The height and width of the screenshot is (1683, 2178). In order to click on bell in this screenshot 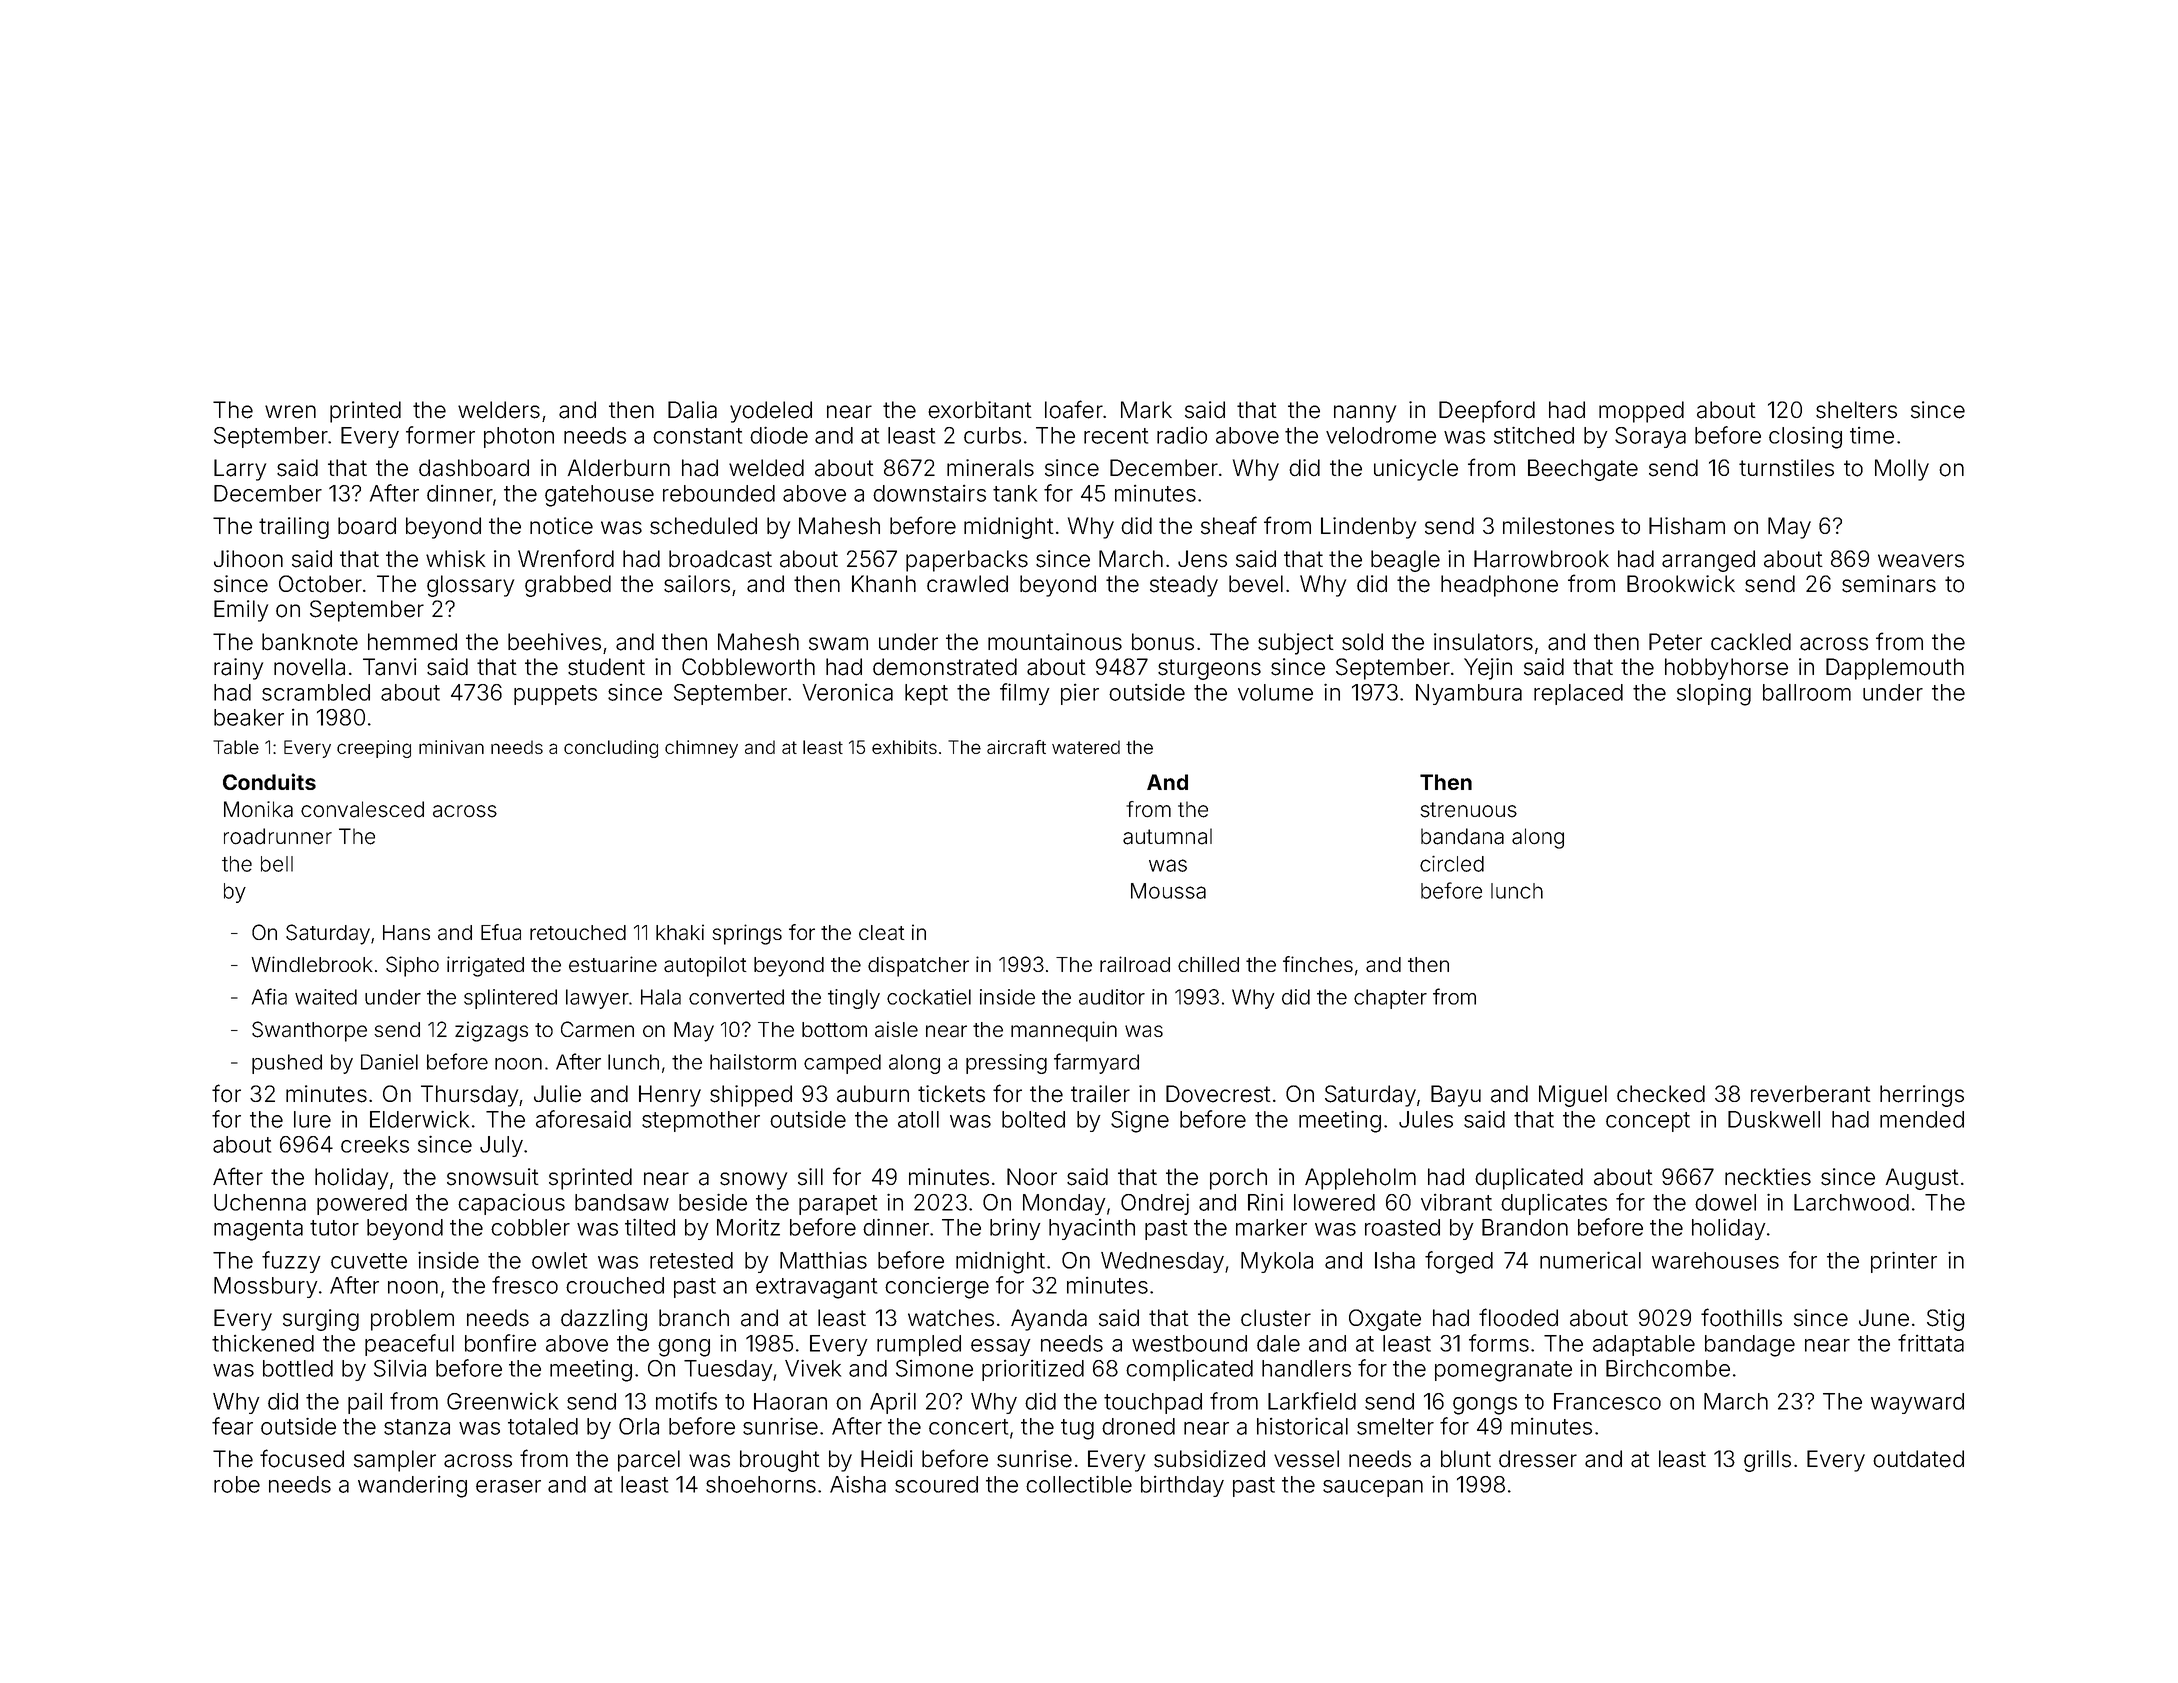, I will do `click(277, 864)`.
